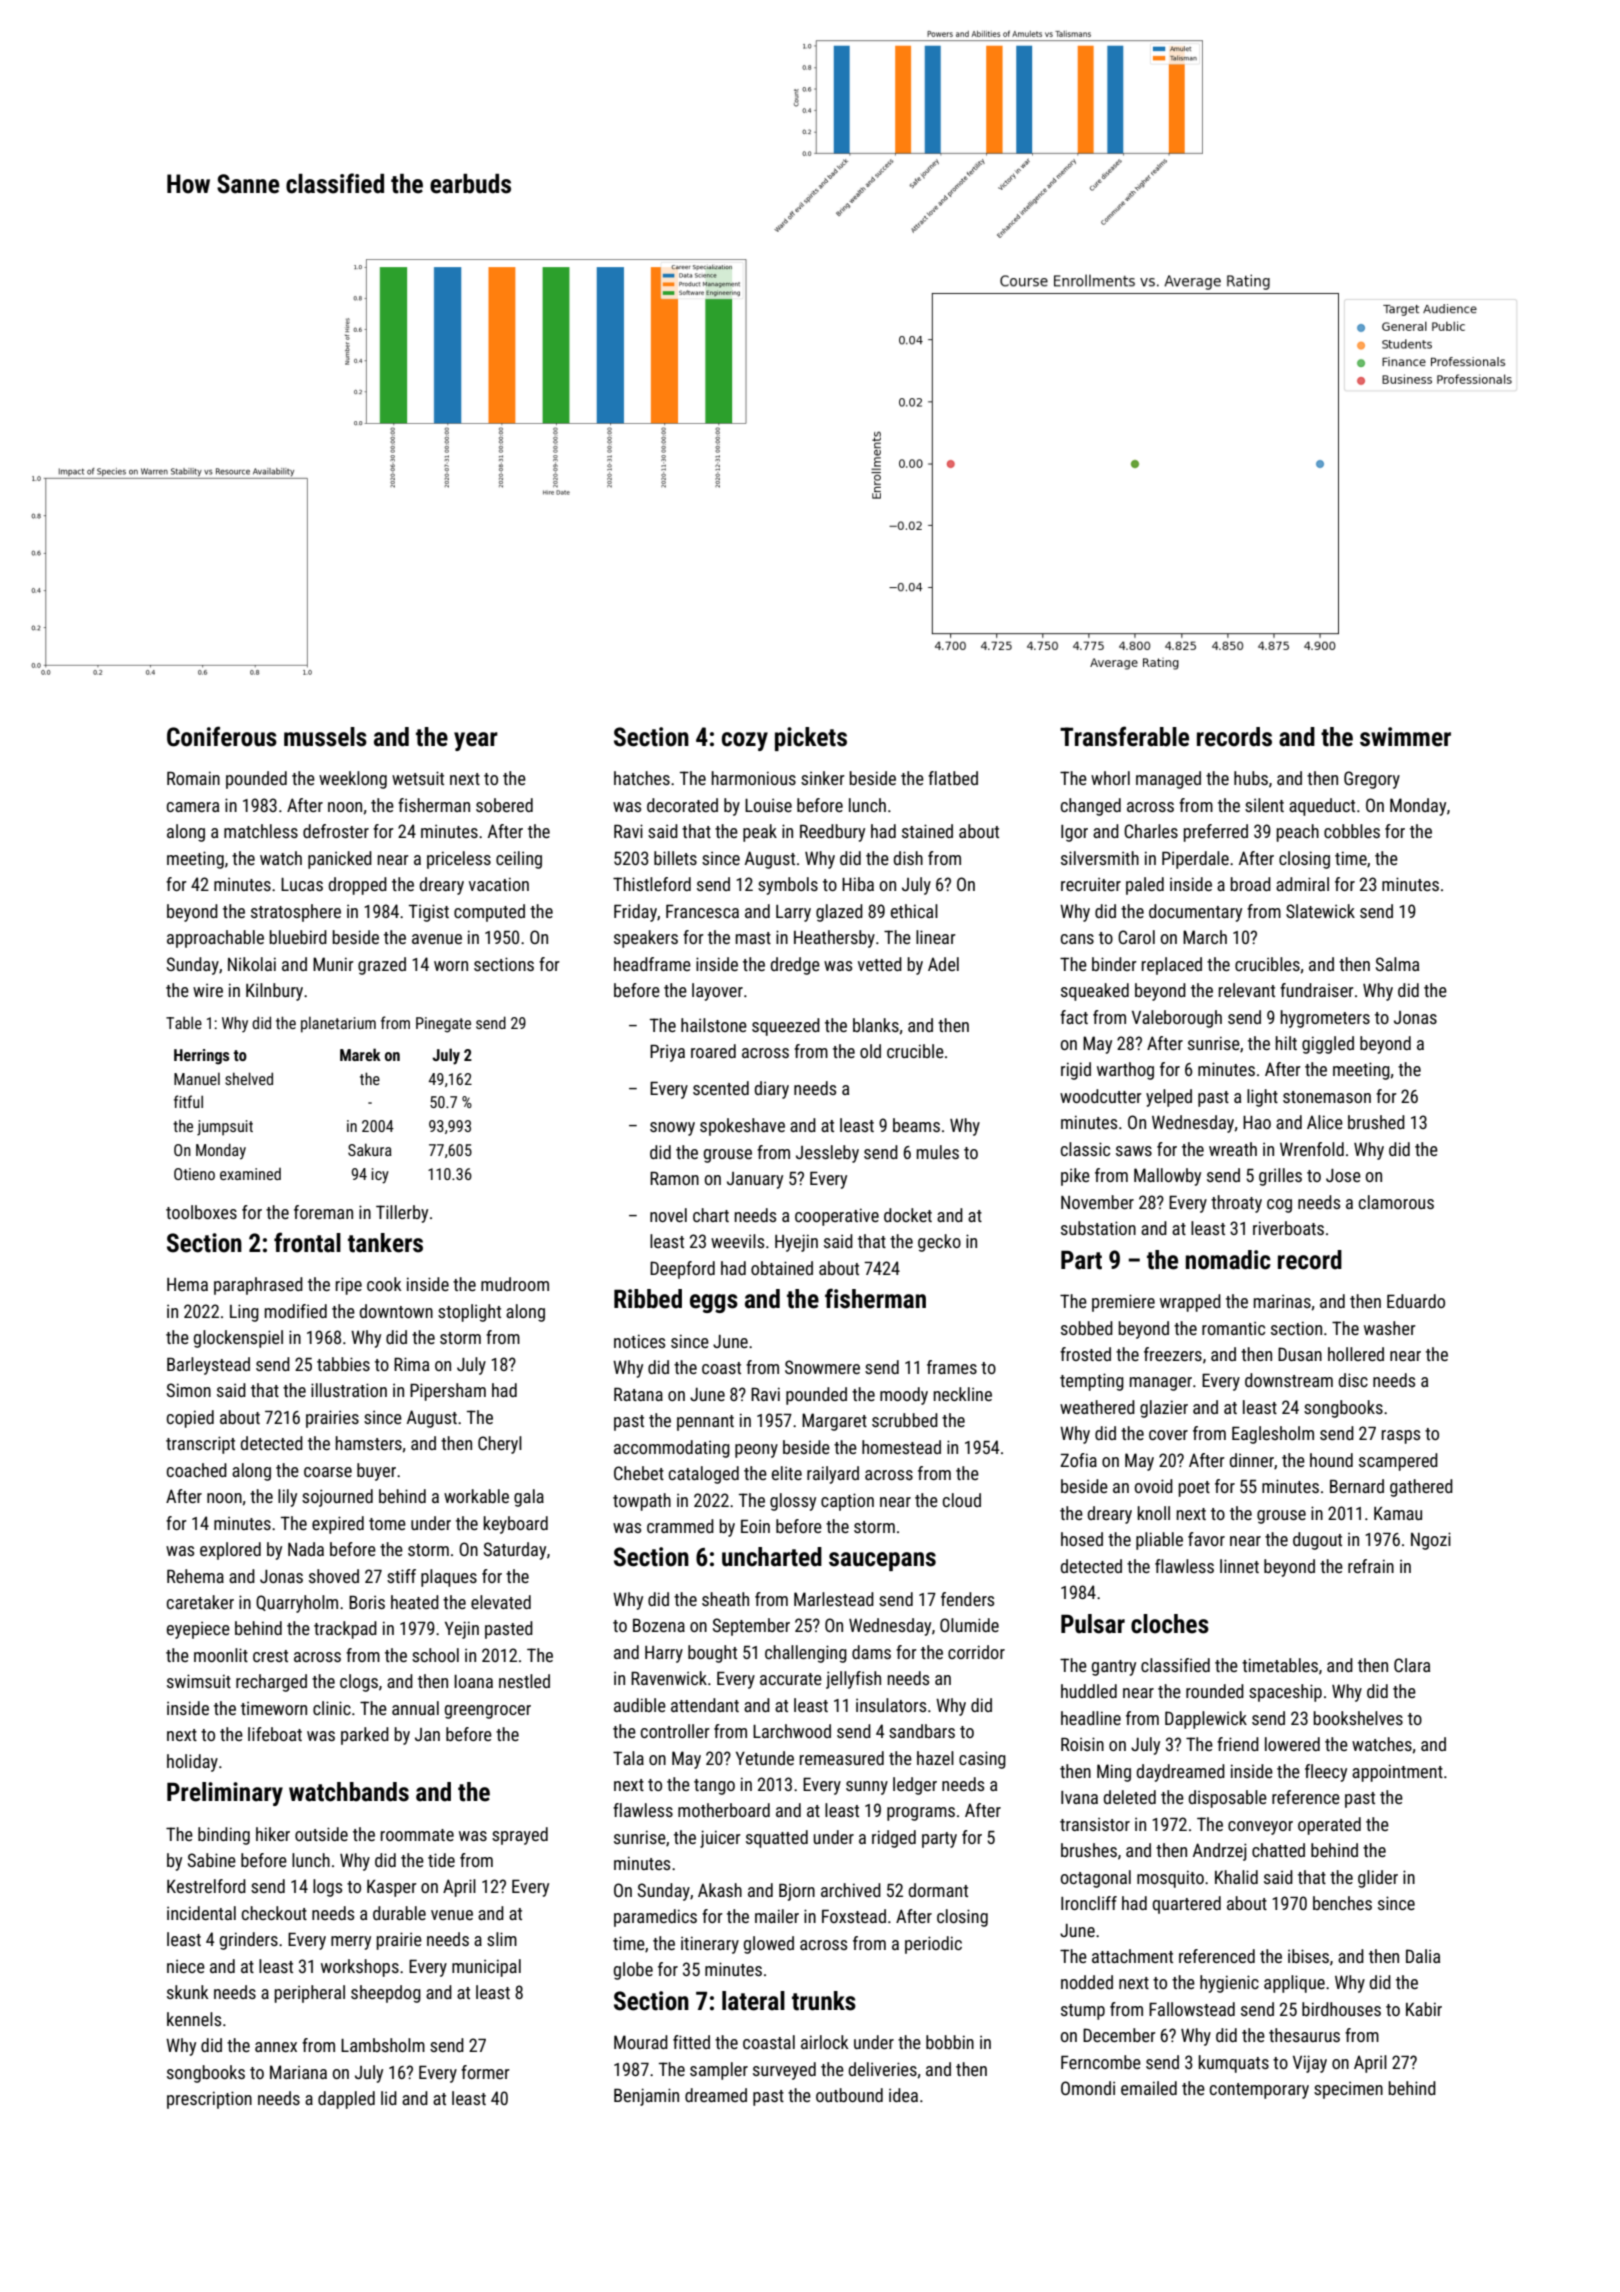 This screenshot has height=2292, width=1620. What do you see at coordinates (476, 741) in the screenshot?
I see `year` at bounding box center [476, 741].
